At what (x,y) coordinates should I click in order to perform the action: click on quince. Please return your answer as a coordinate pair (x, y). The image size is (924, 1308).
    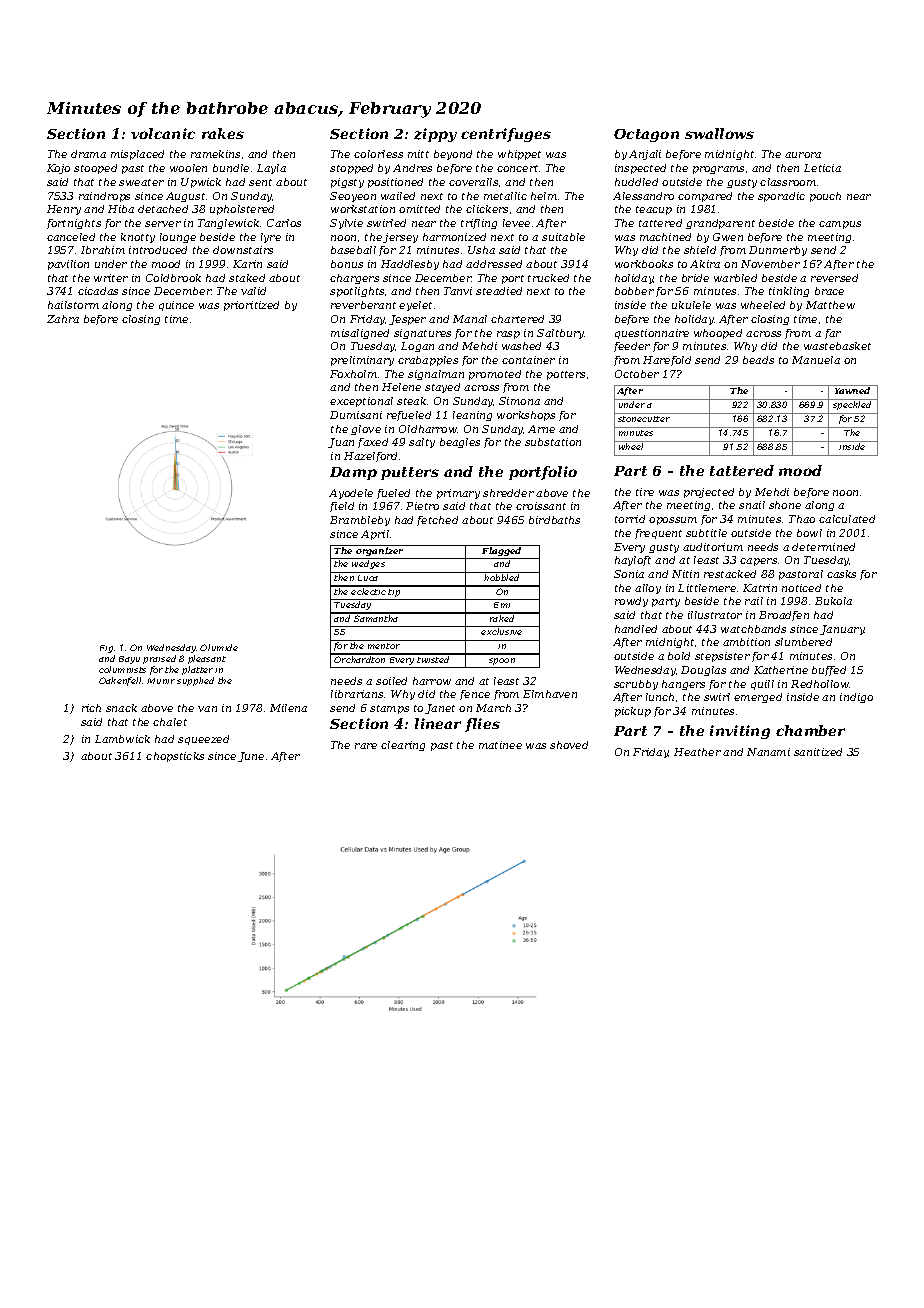
    Looking at the image, I should click on (176, 306).
